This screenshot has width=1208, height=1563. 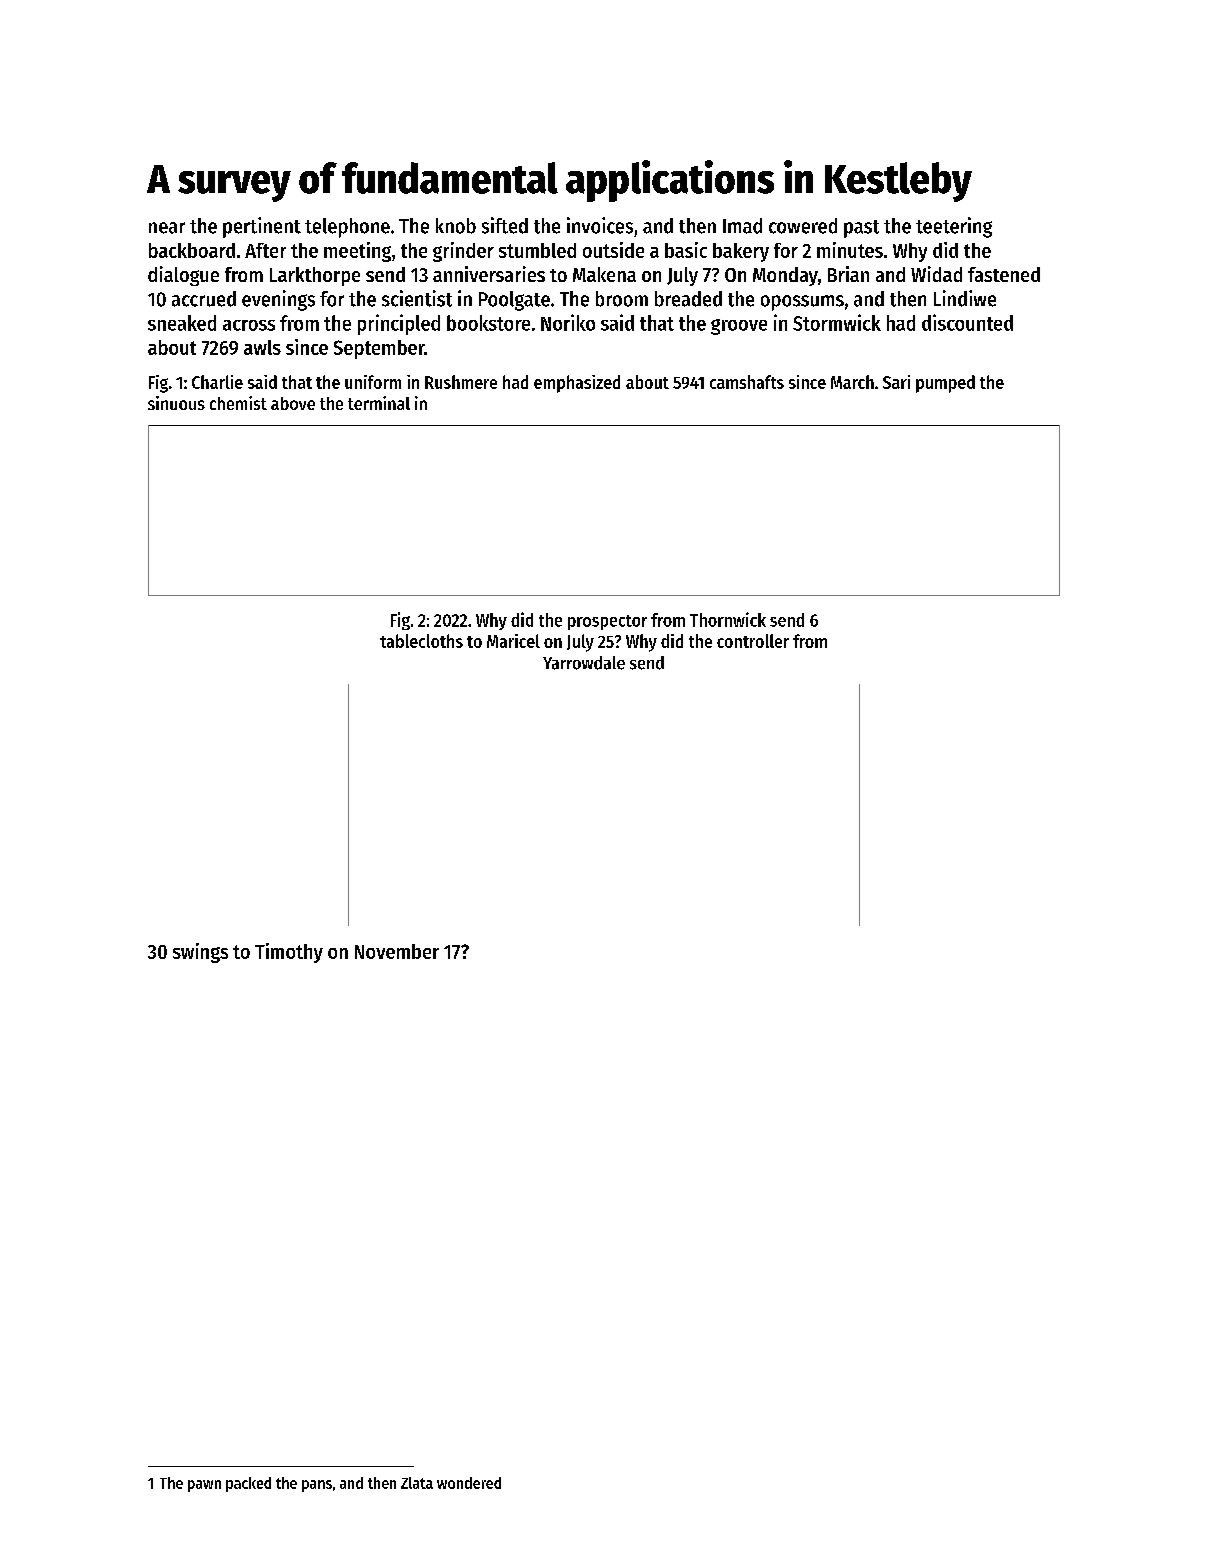 I want to click on near, so click(x=167, y=228).
